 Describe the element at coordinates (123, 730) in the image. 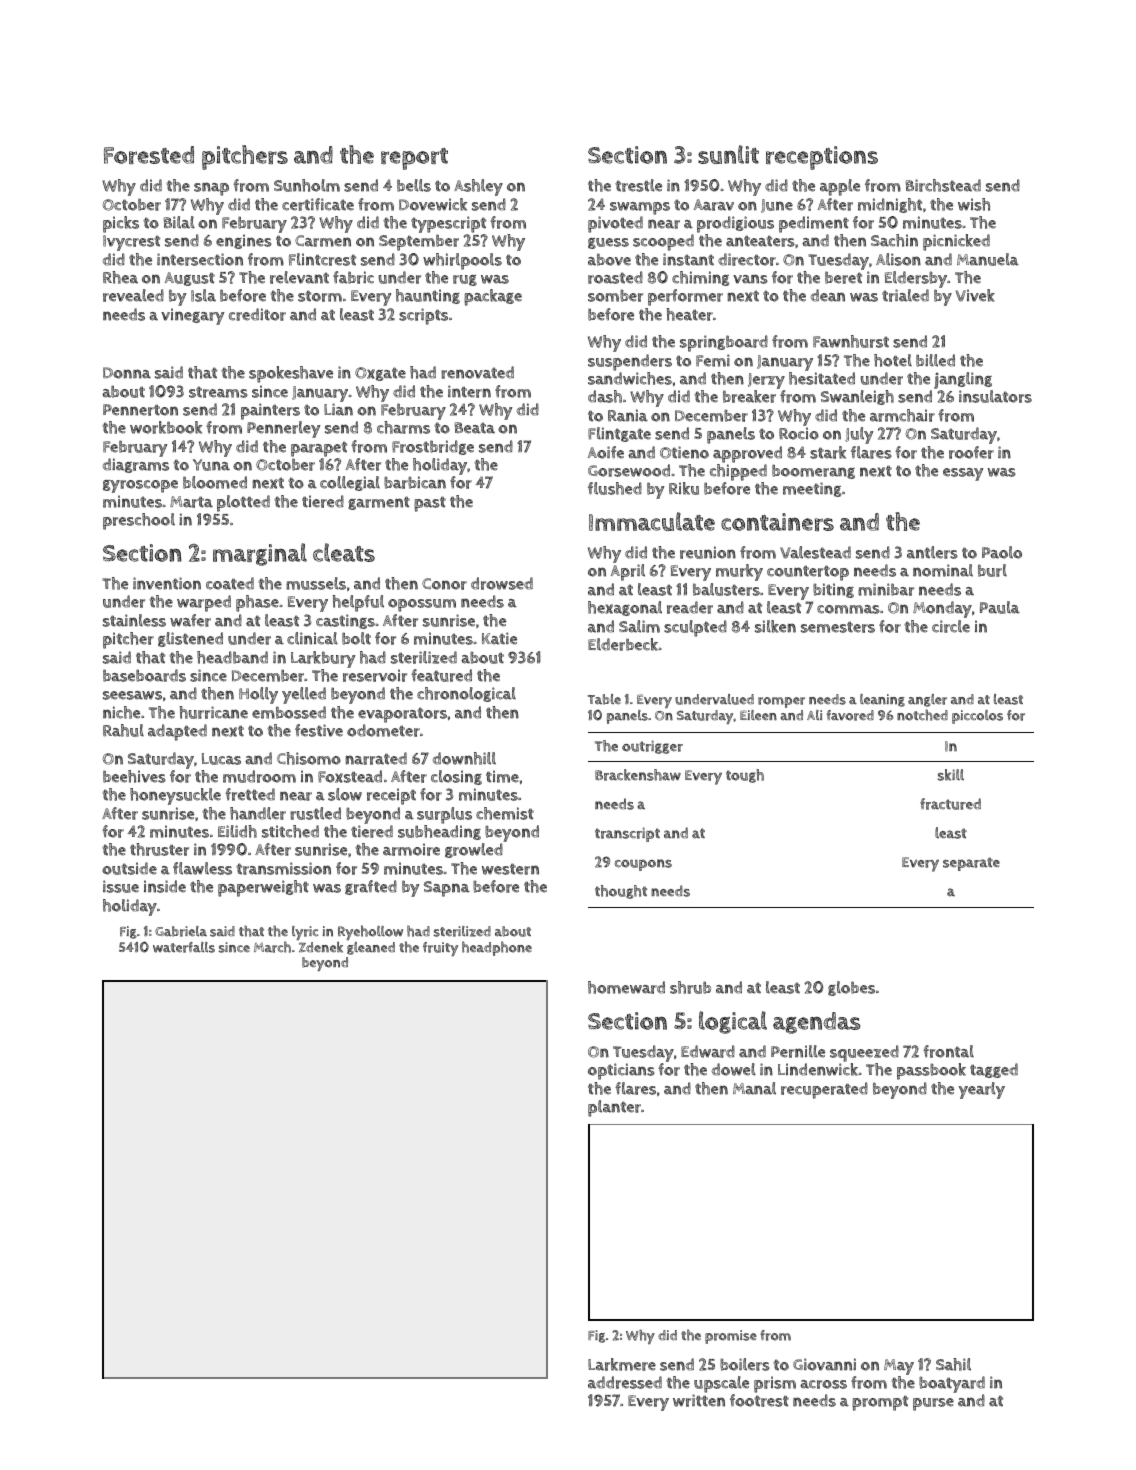

I see `Rahul` at that location.
